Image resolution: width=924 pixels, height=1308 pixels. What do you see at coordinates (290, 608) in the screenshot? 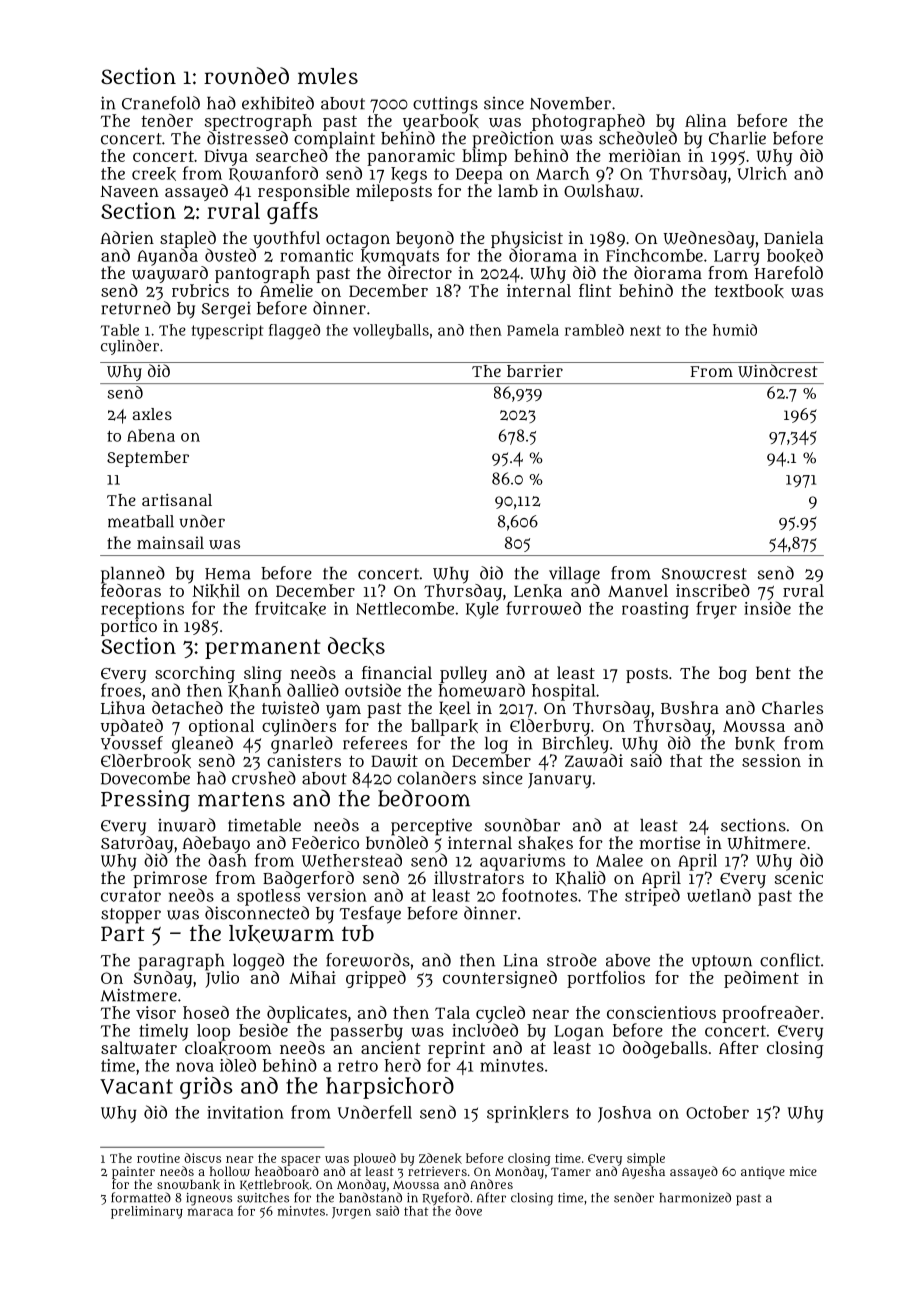
I see `fruitcake` at bounding box center [290, 608].
